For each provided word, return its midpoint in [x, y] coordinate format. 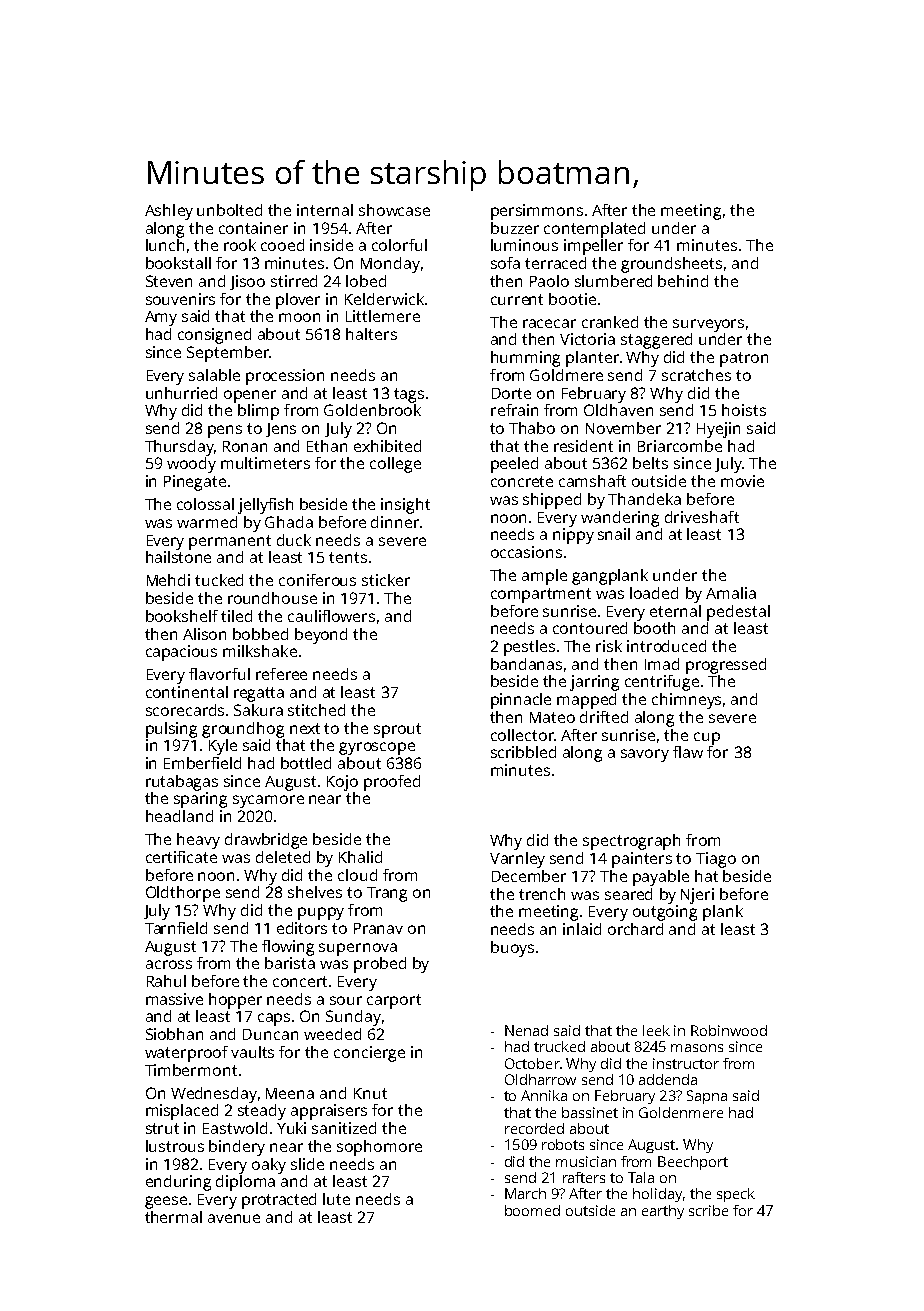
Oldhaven [618, 410]
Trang [387, 894]
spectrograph [631, 842]
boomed [532, 1210]
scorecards [185, 710]
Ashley [169, 212]
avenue [234, 1218]
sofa [505, 263]
